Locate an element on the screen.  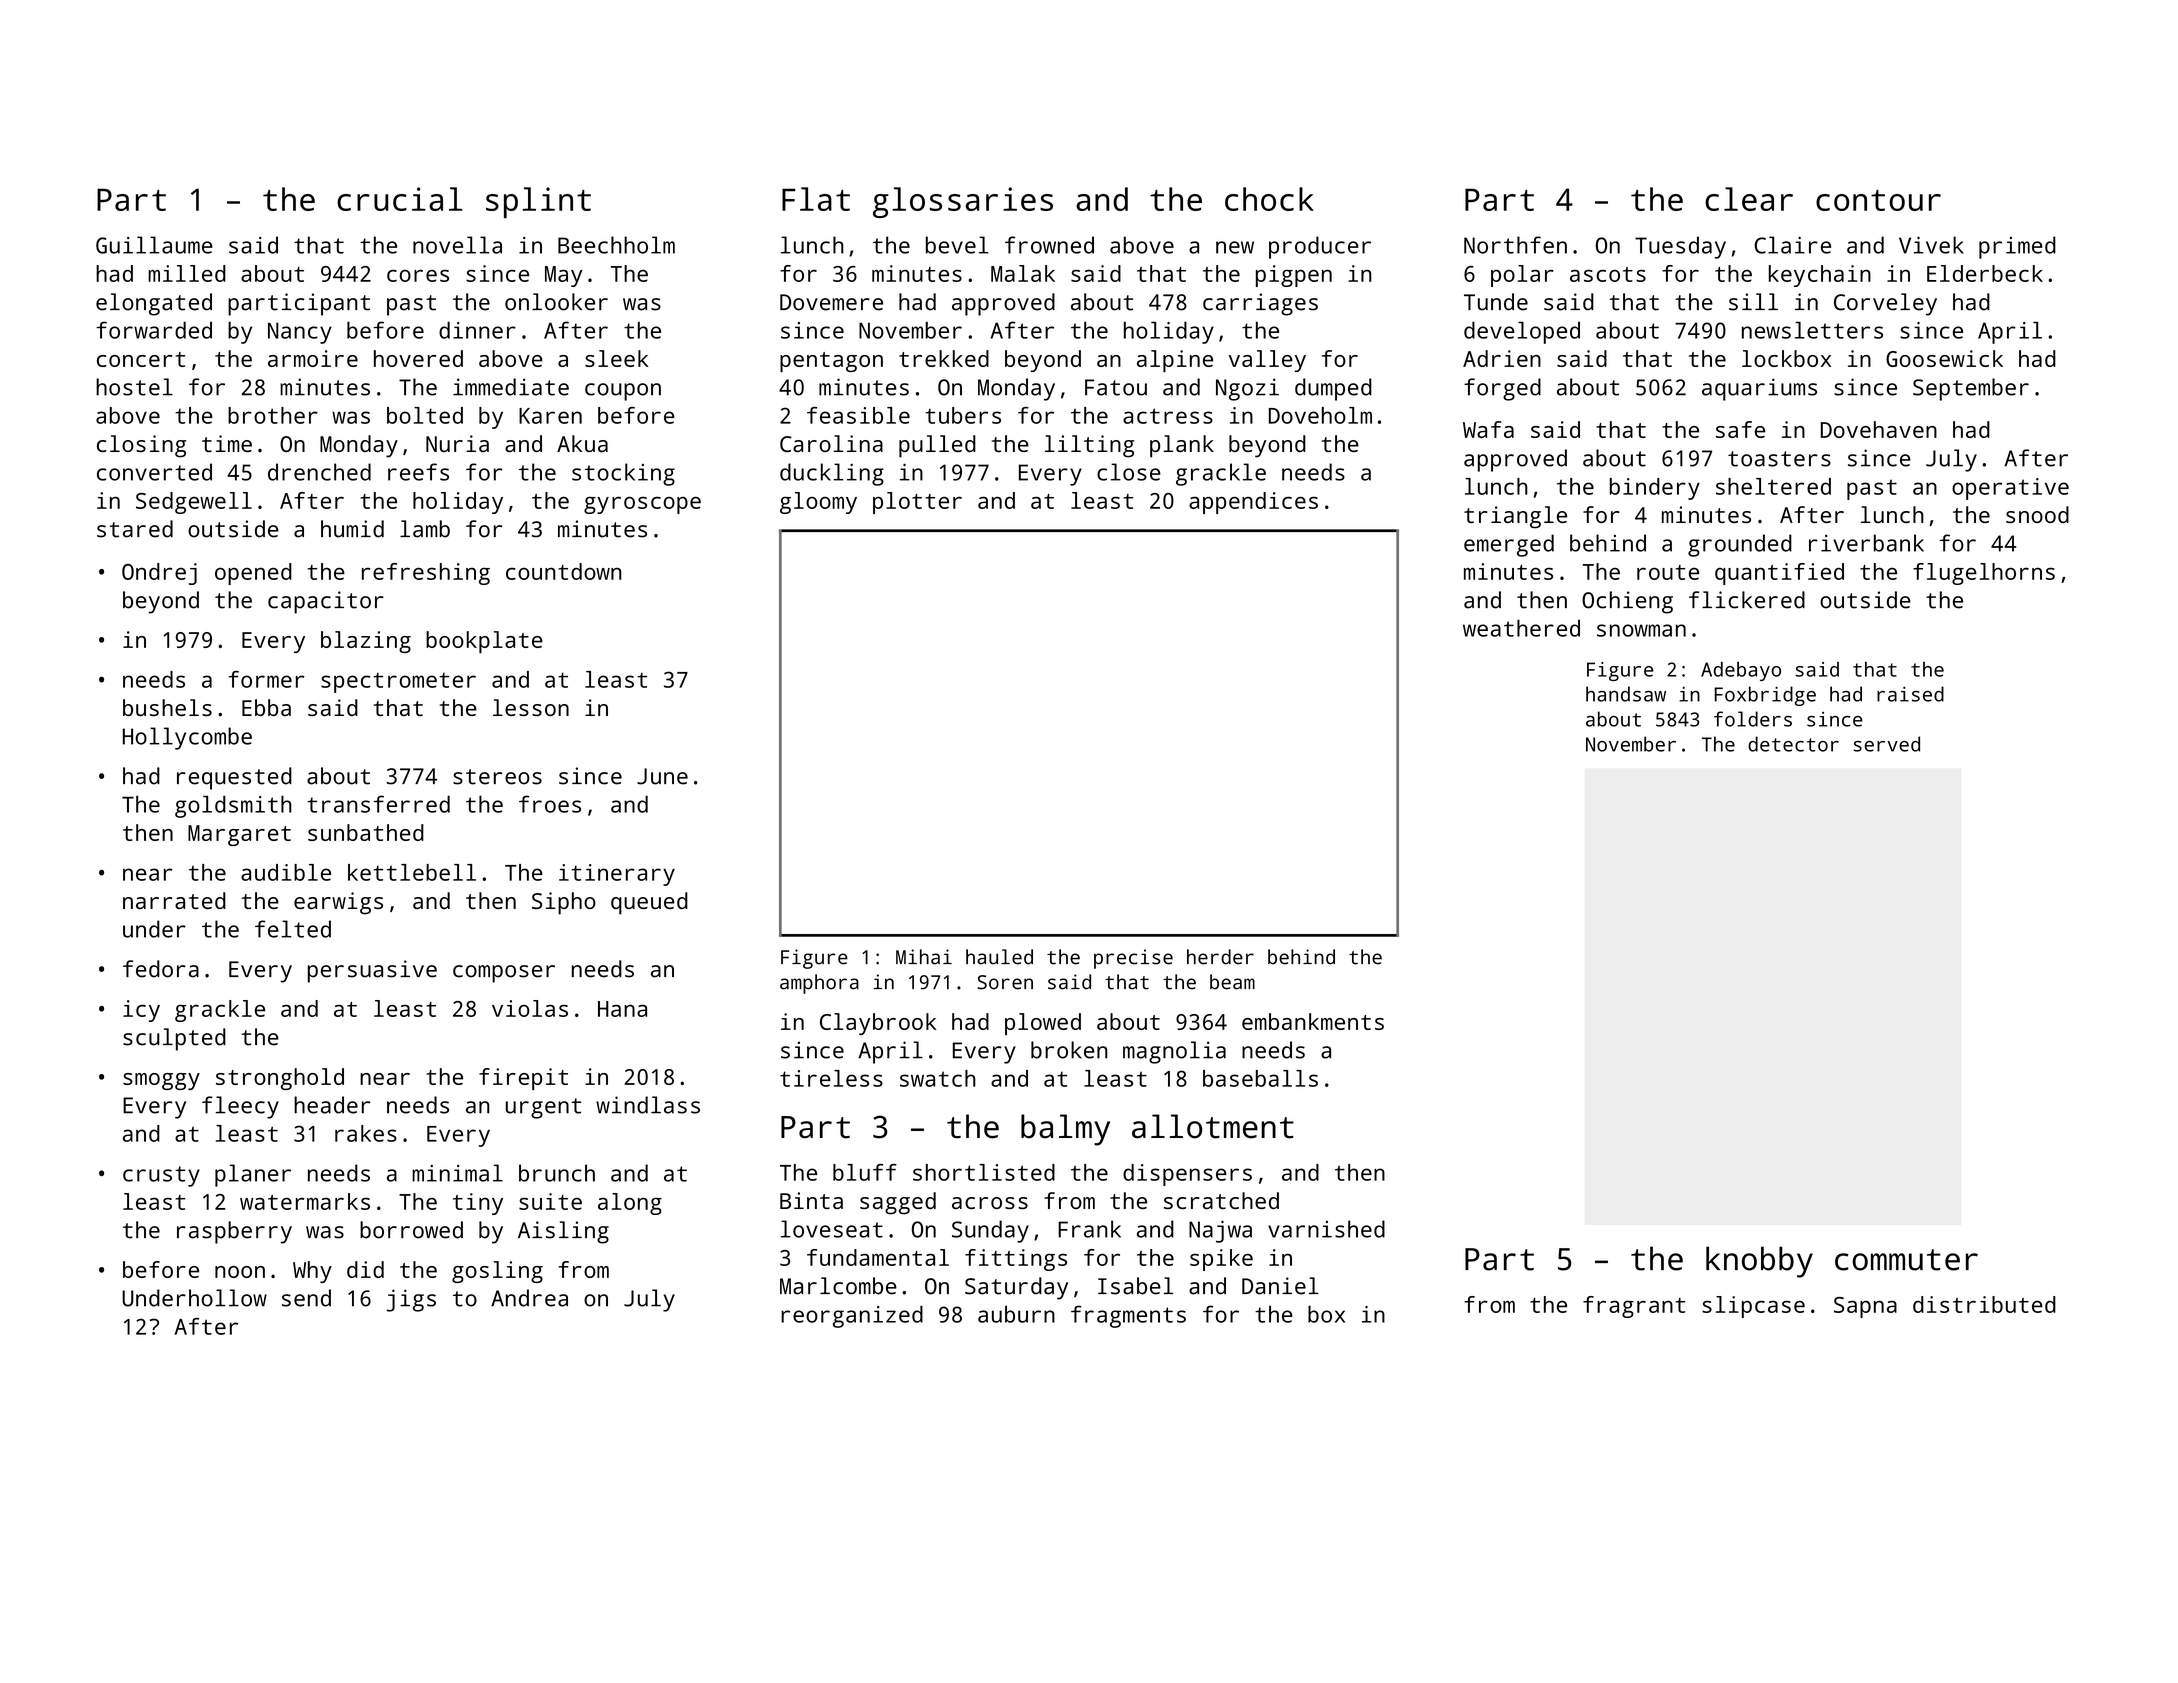
developed is located at coordinates (1522, 332).
